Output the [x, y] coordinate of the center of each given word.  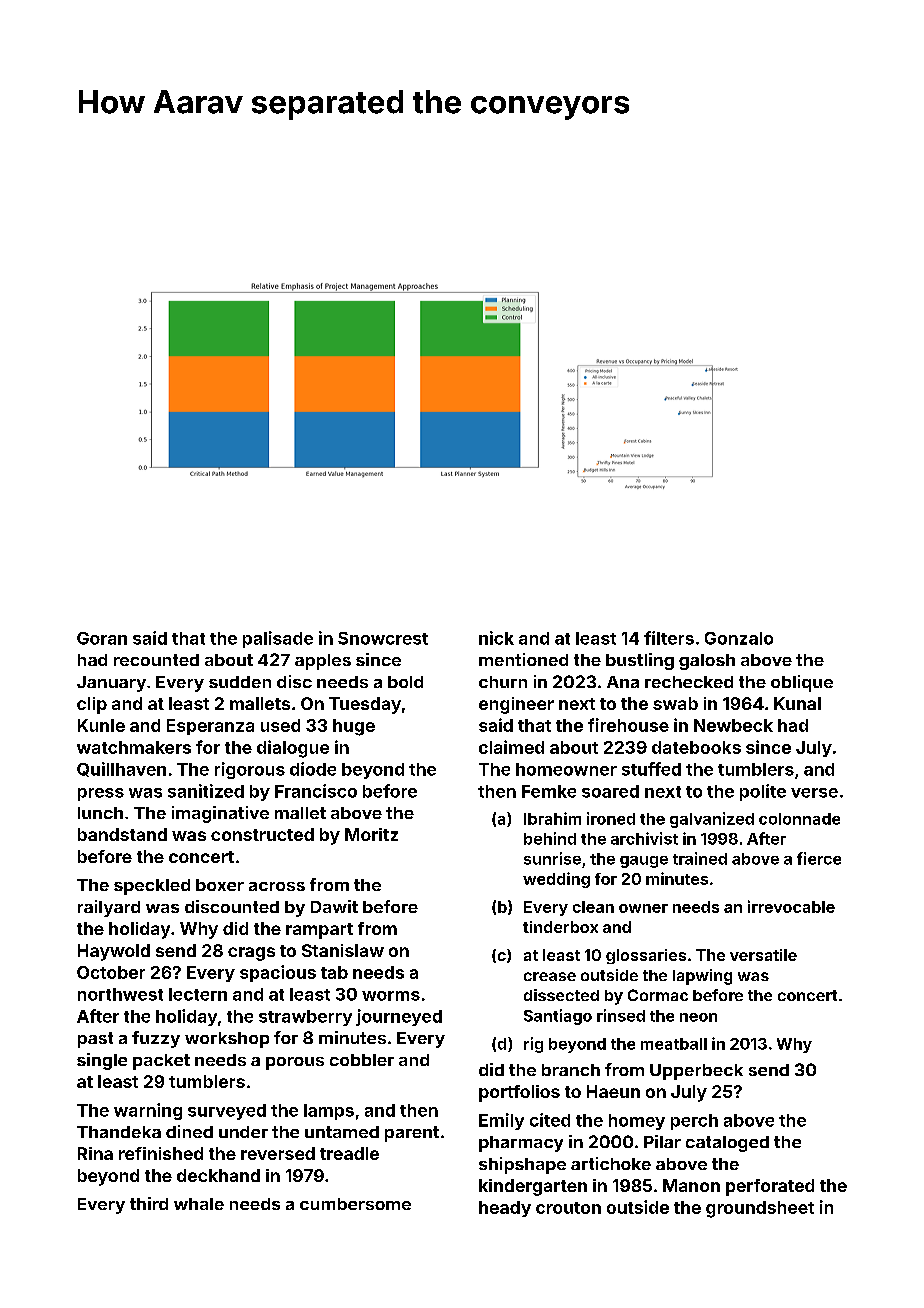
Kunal [797, 703]
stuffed [651, 769]
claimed [511, 747]
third [149, 1203]
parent [412, 1134]
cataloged [727, 1144]
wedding [556, 880]
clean [593, 907]
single [102, 1061]
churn [503, 682]
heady [505, 1209]
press [101, 794]
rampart [319, 931]
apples [323, 662]
